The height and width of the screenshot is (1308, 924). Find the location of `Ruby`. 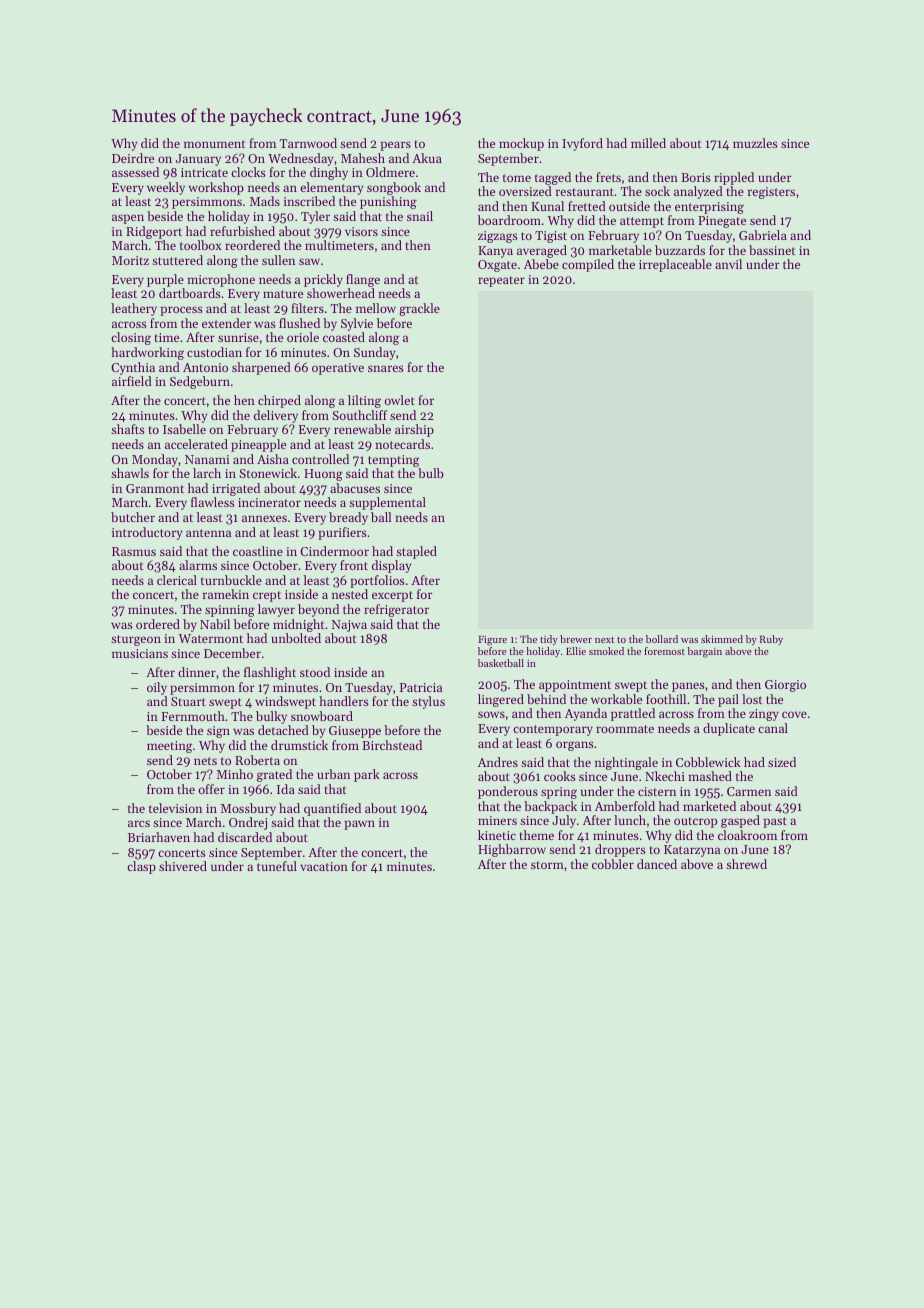

Ruby is located at coordinates (771, 640).
